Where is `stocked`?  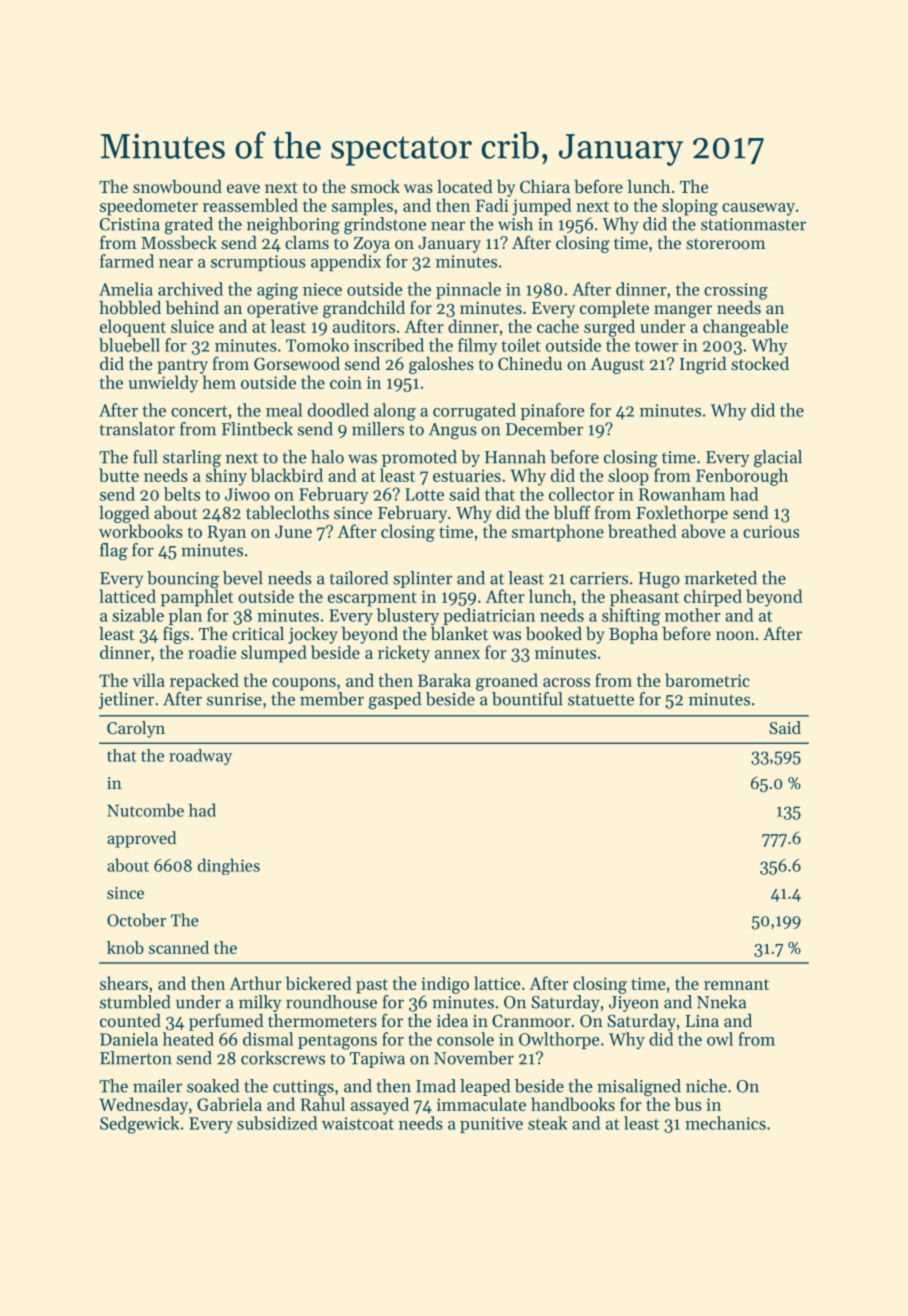
stocked is located at coordinates (760, 363).
